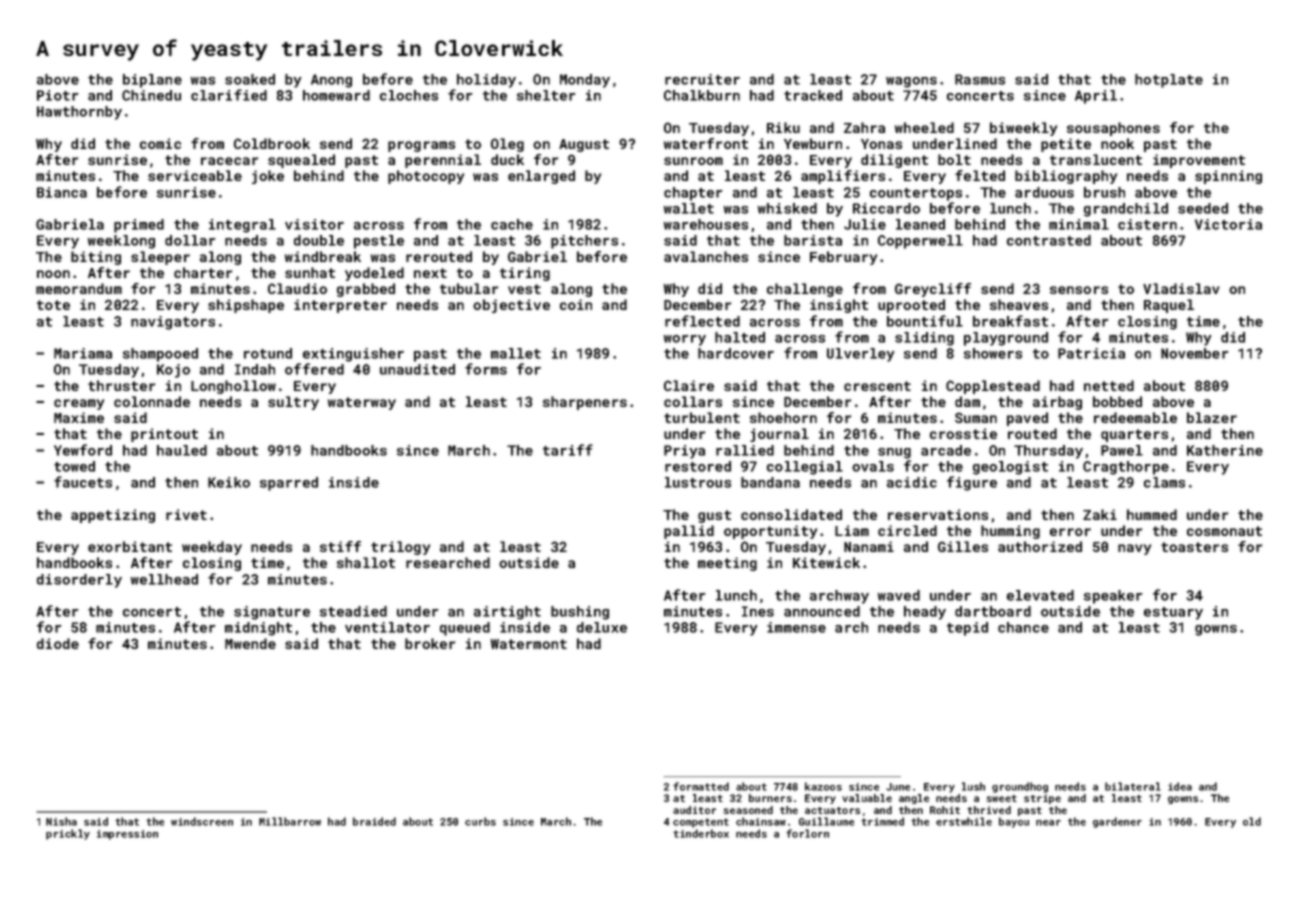  What do you see at coordinates (706, 143) in the image?
I see `waterfront` at bounding box center [706, 143].
